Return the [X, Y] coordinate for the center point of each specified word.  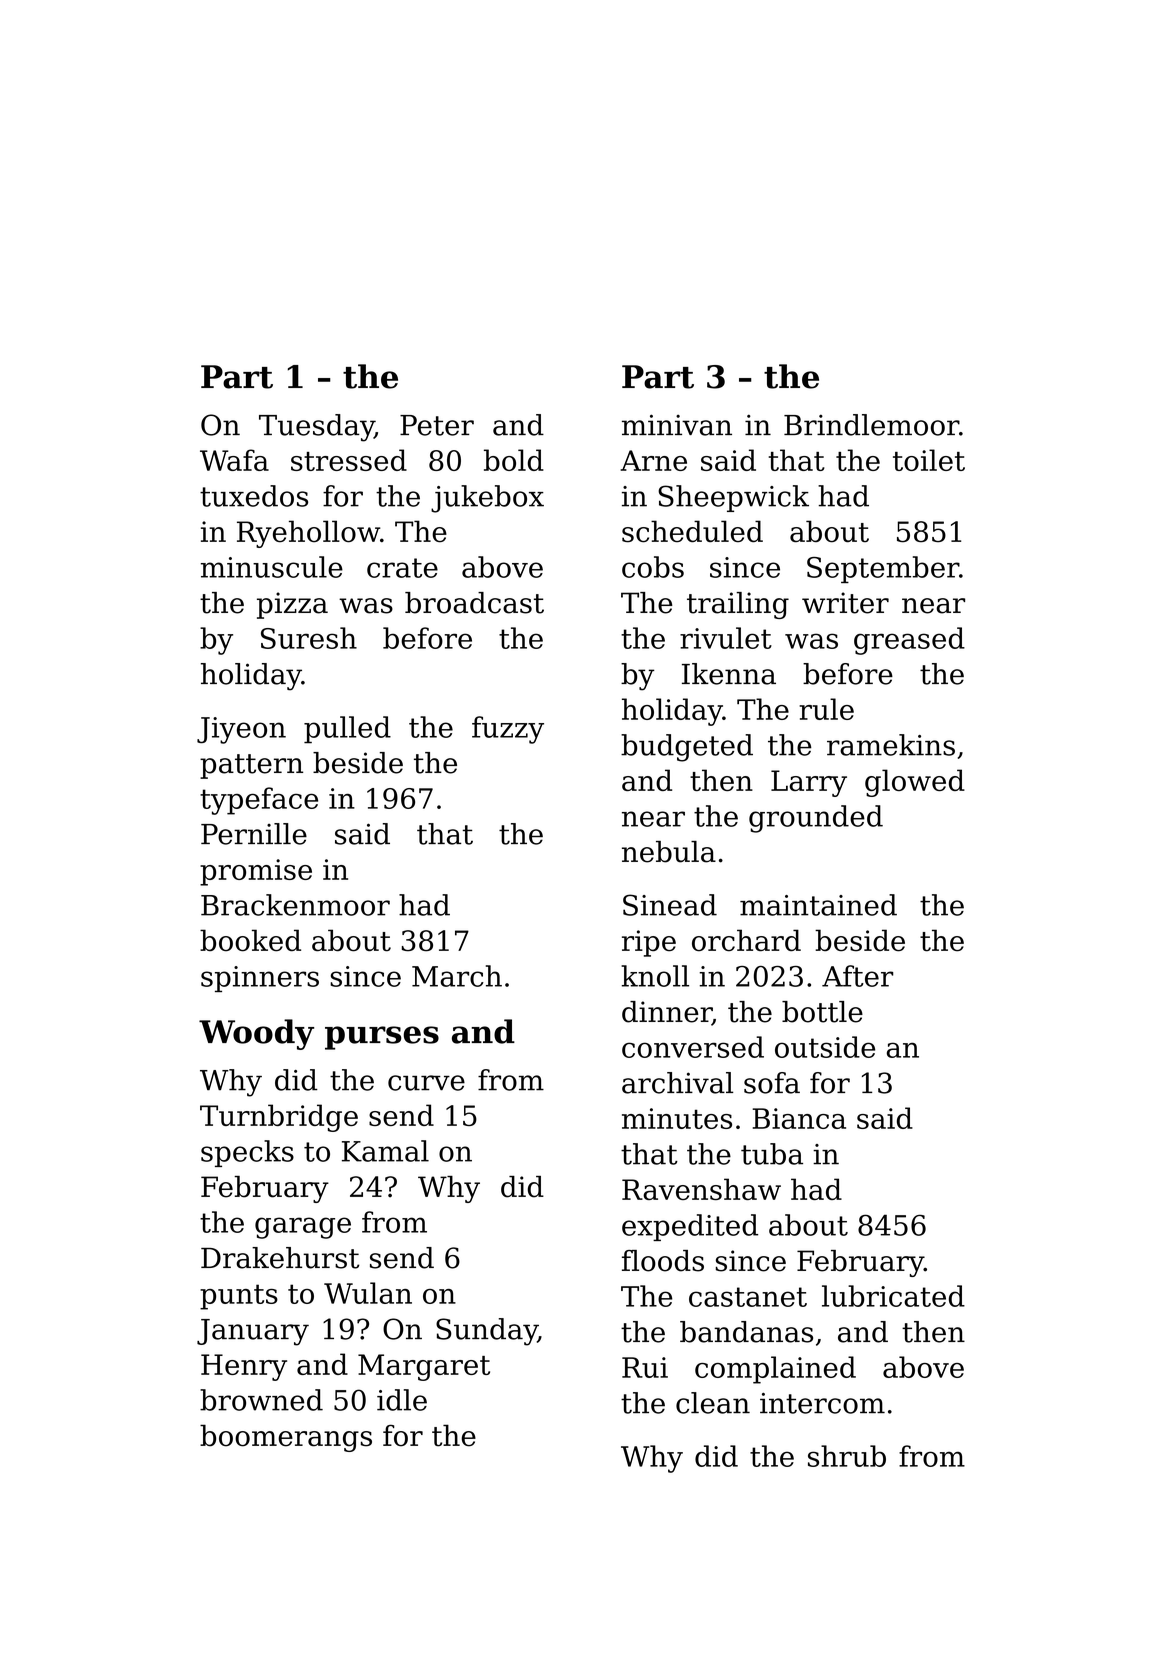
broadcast [474, 603]
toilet [929, 460]
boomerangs [286, 1438]
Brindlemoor [871, 425]
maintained [818, 905]
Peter [437, 425]
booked [250, 940]
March [457, 976]
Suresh [309, 638]
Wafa [234, 460]
